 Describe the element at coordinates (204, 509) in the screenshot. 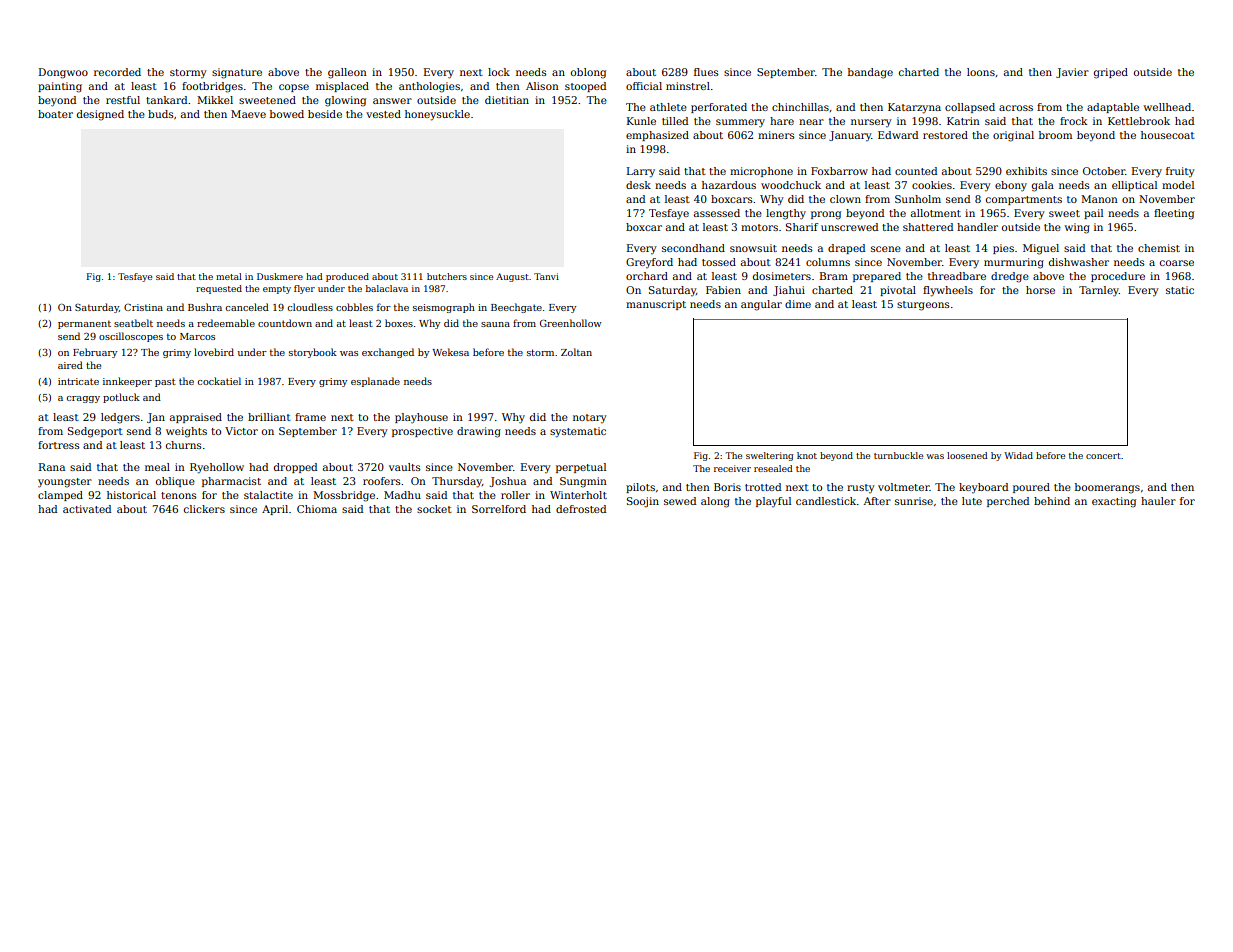

I see `clickers` at that location.
